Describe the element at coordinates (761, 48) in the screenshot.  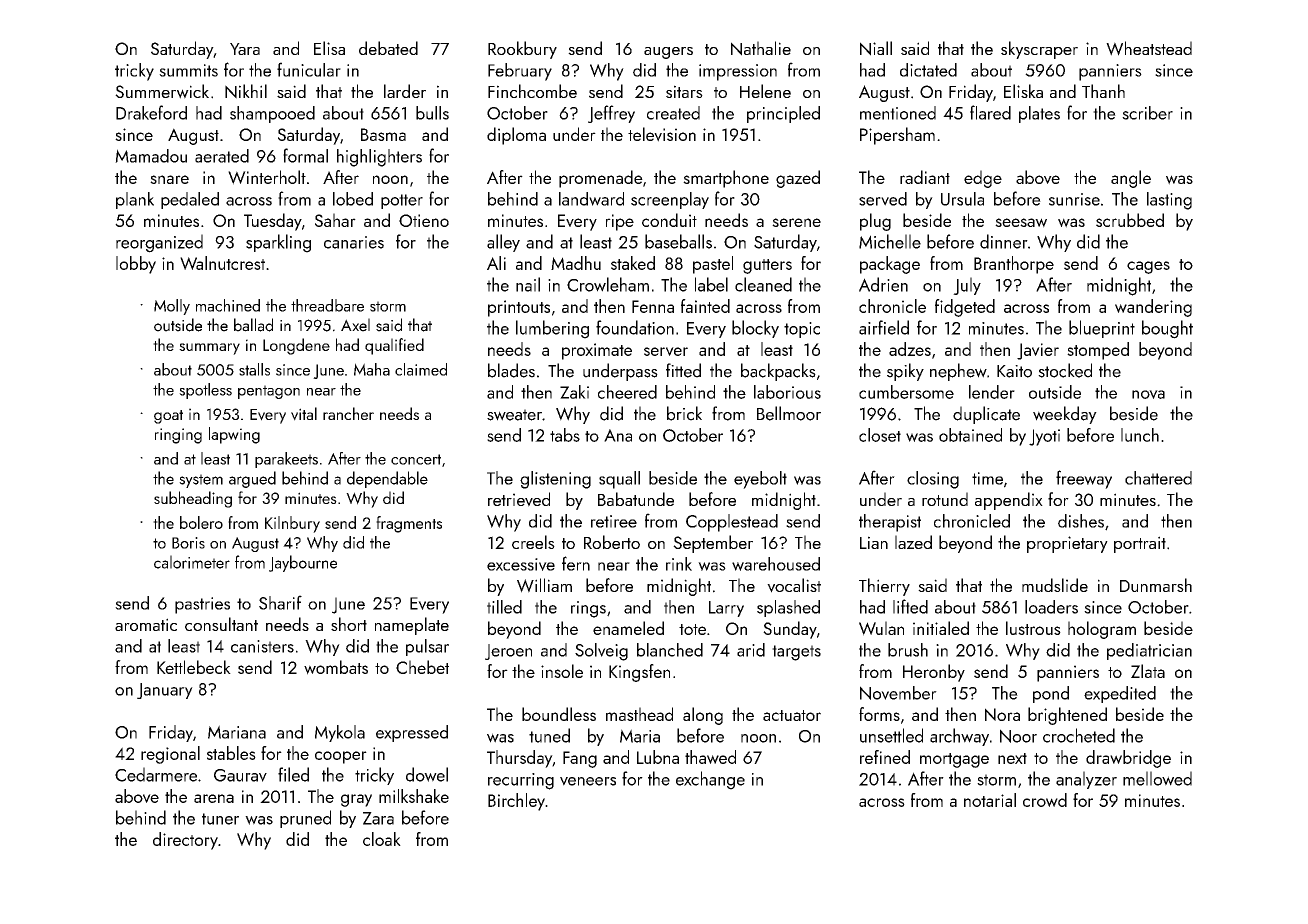
I see `Nathalie` at that location.
